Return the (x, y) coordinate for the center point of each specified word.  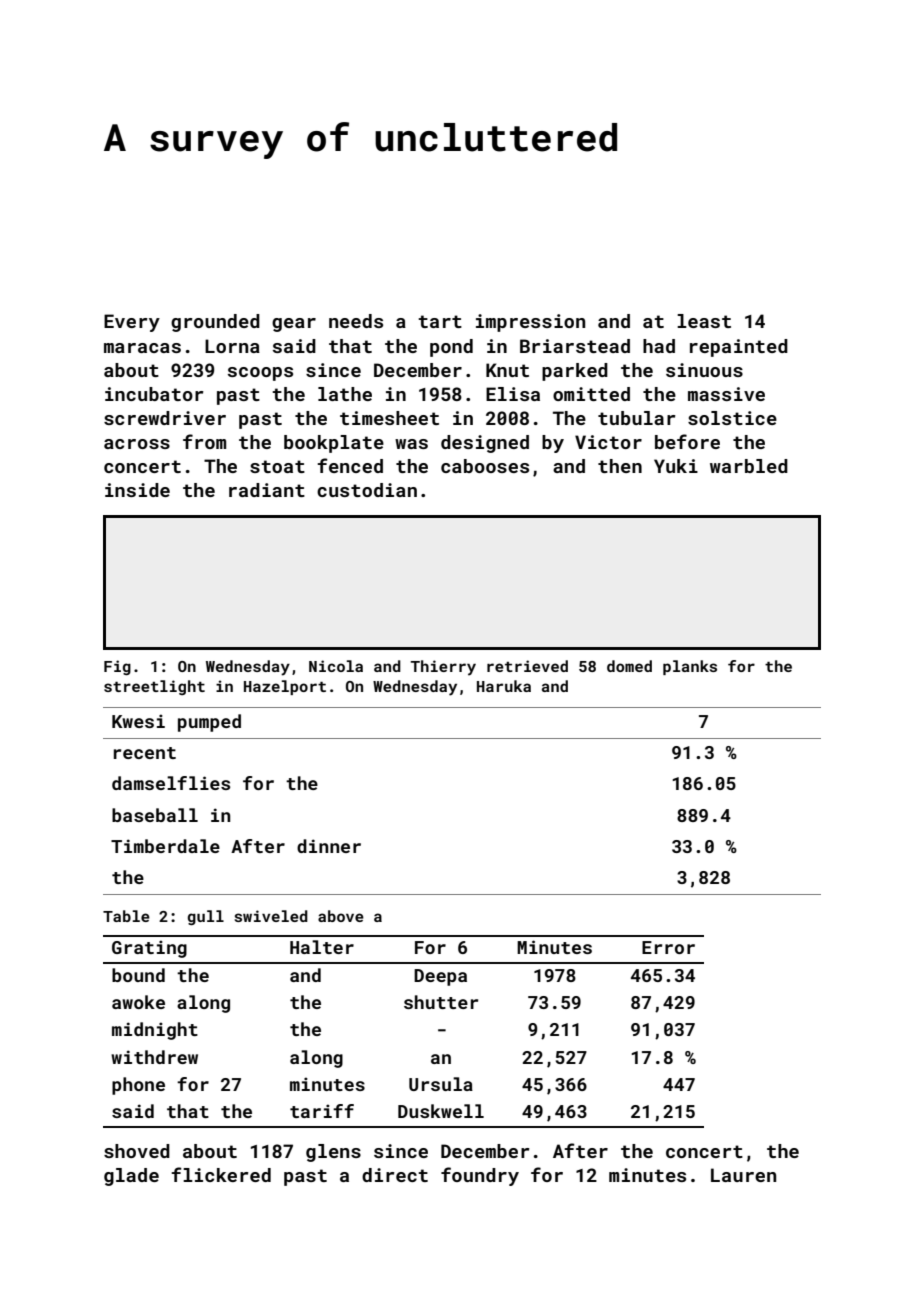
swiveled (271, 916)
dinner (329, 846)
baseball (155, 815)
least (704, 321)
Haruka (504, 686)
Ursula (441, 1084)
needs (356, 321)
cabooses (485, 466)
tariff (322, 1111)
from (204, 441)
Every (132, 323)
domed (629, 666)
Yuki (676, 466)
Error (668, 947)
